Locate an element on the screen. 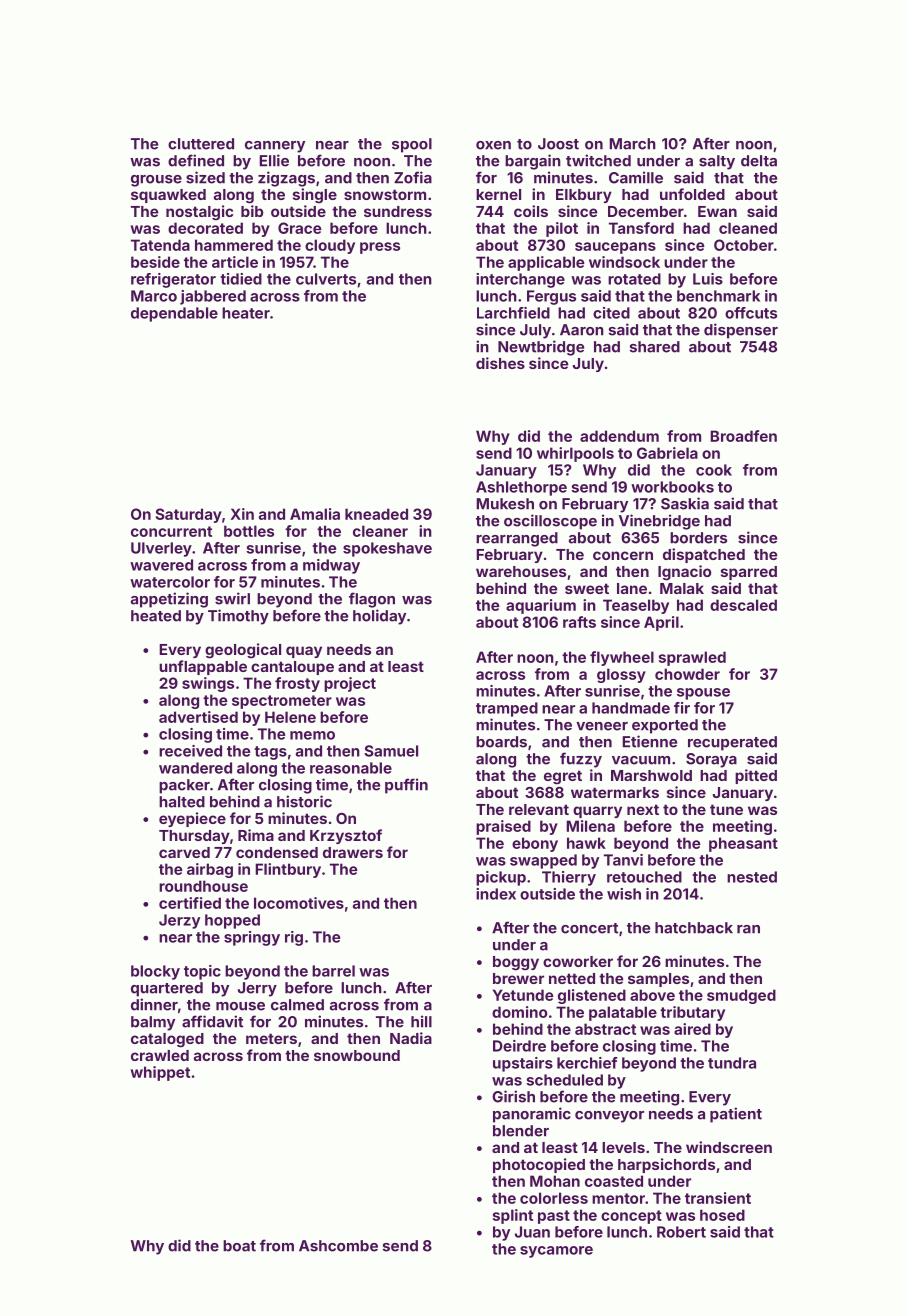 Image resolution: width=908 pixels, height=1316 pixels. pilot is located at coordinates (562, 229).
